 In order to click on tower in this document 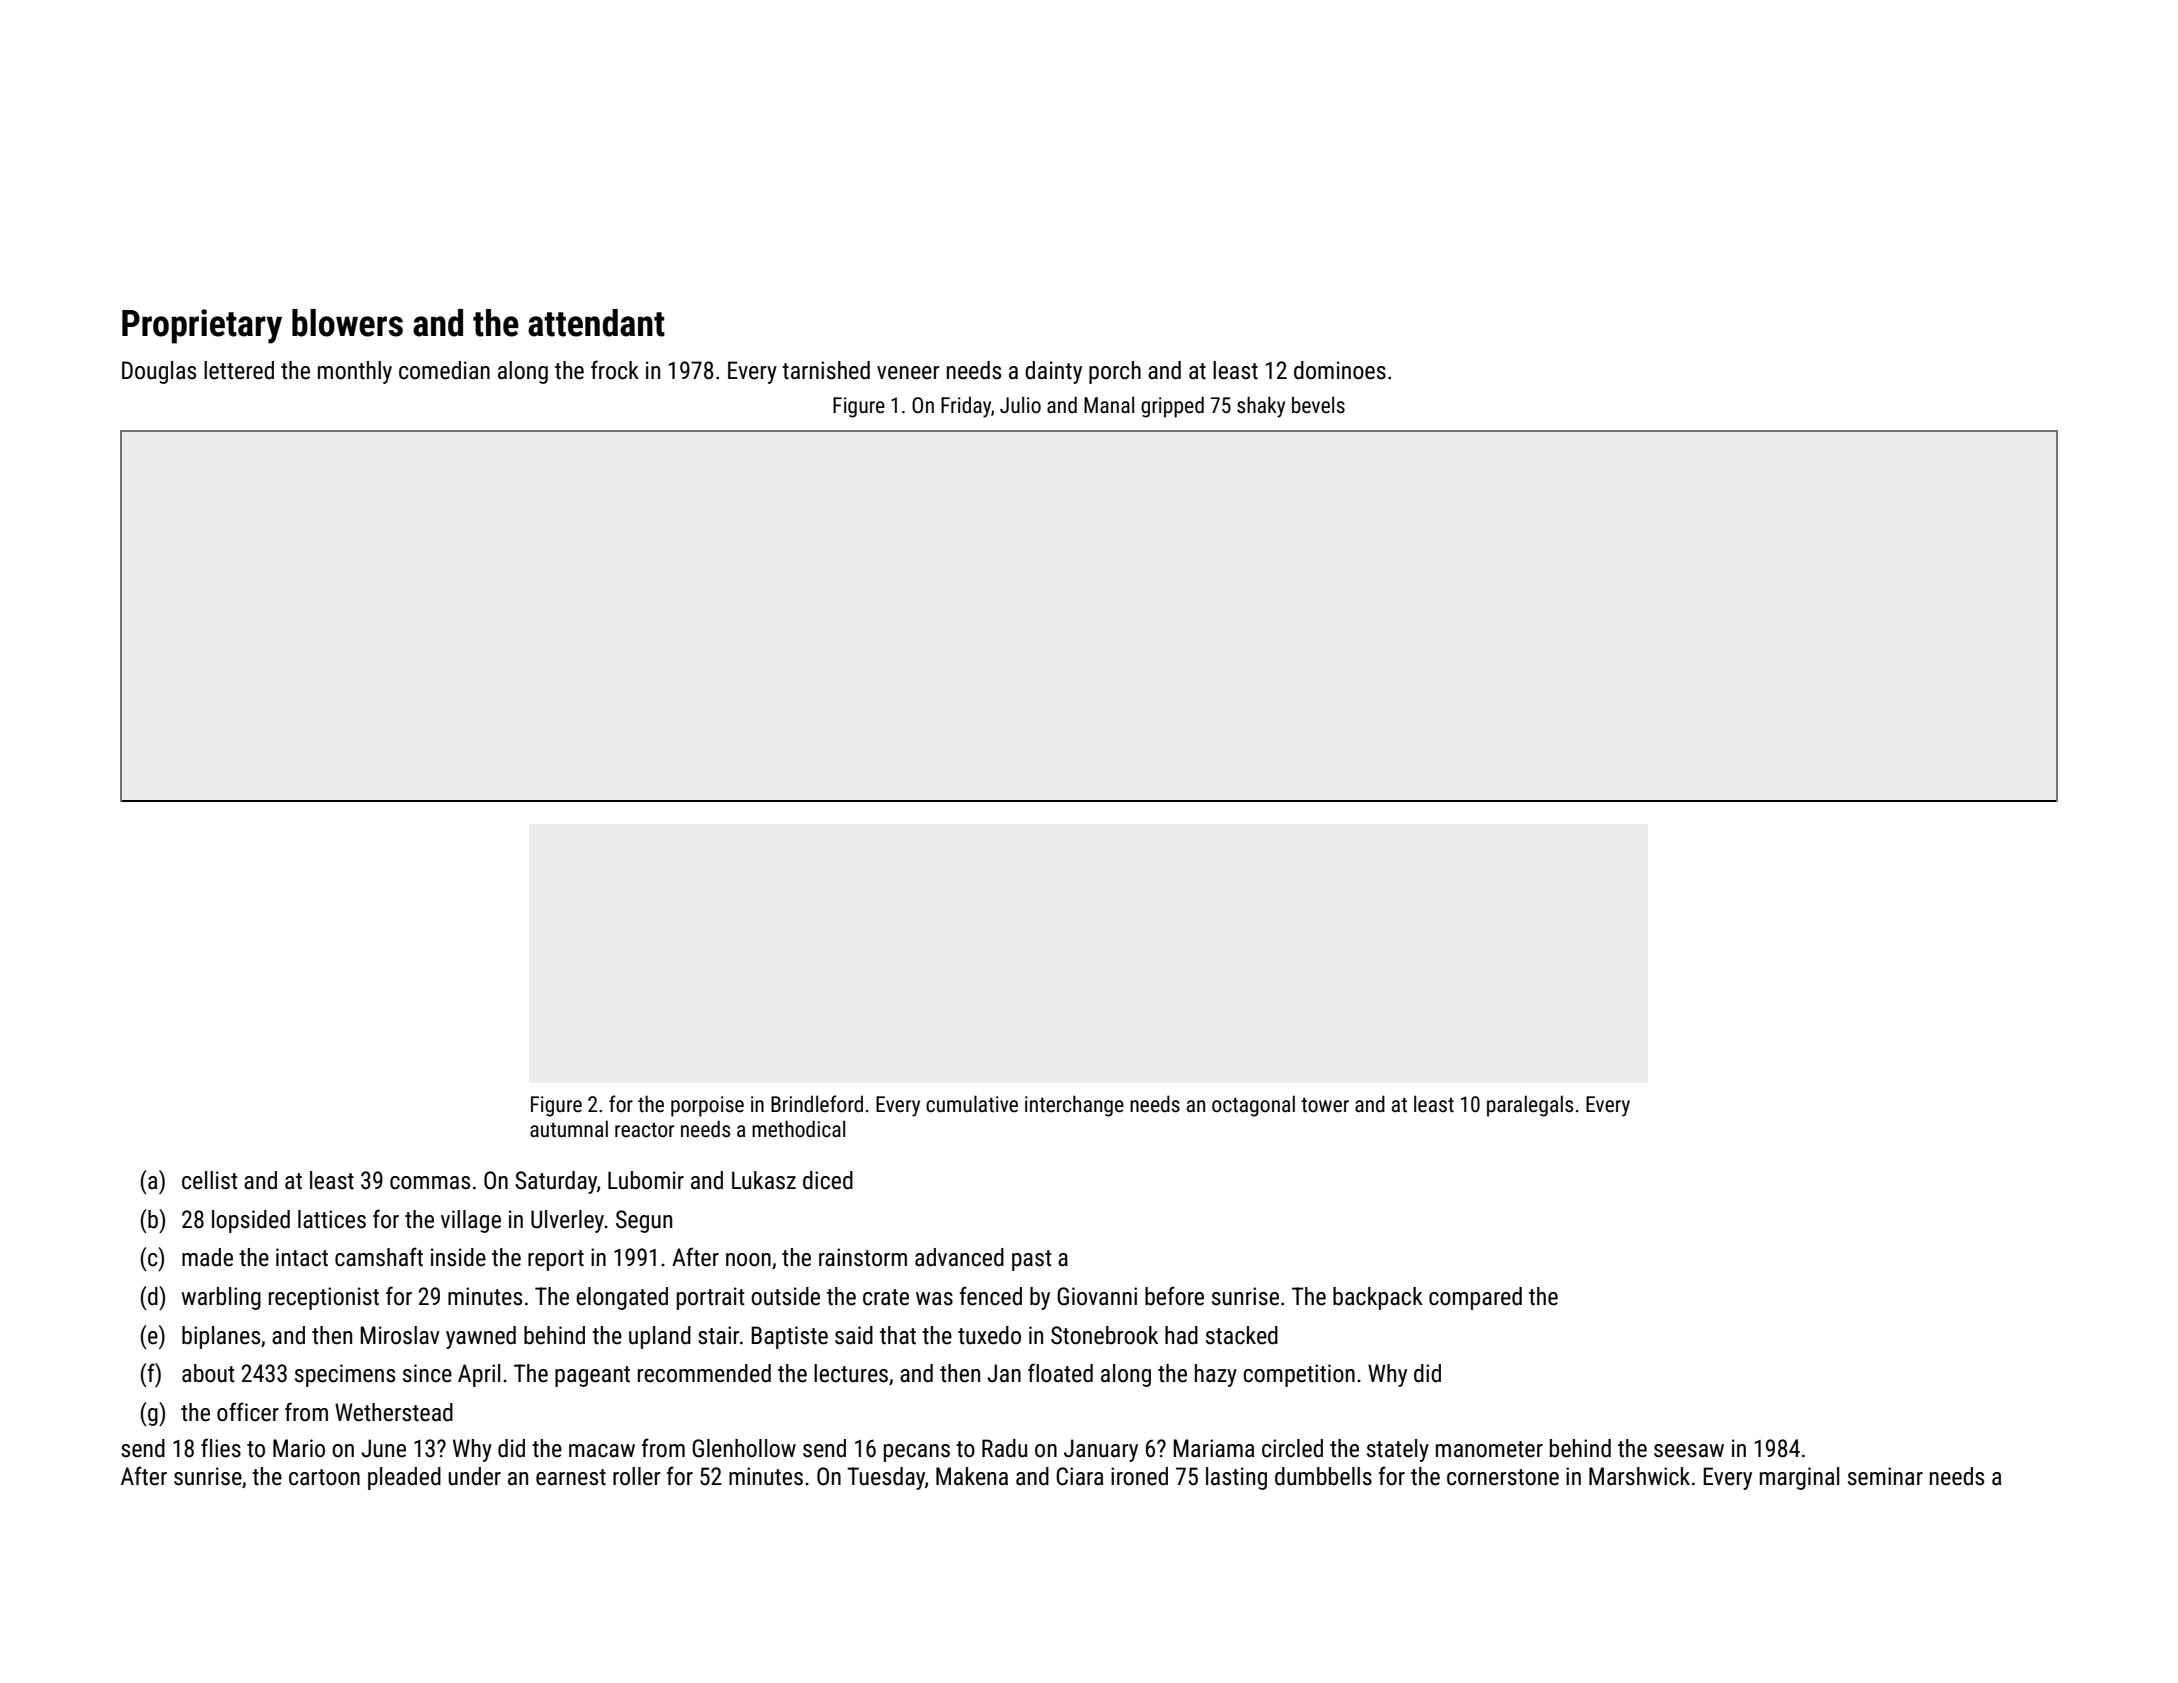, I will do `click(1325, 1105)`.
